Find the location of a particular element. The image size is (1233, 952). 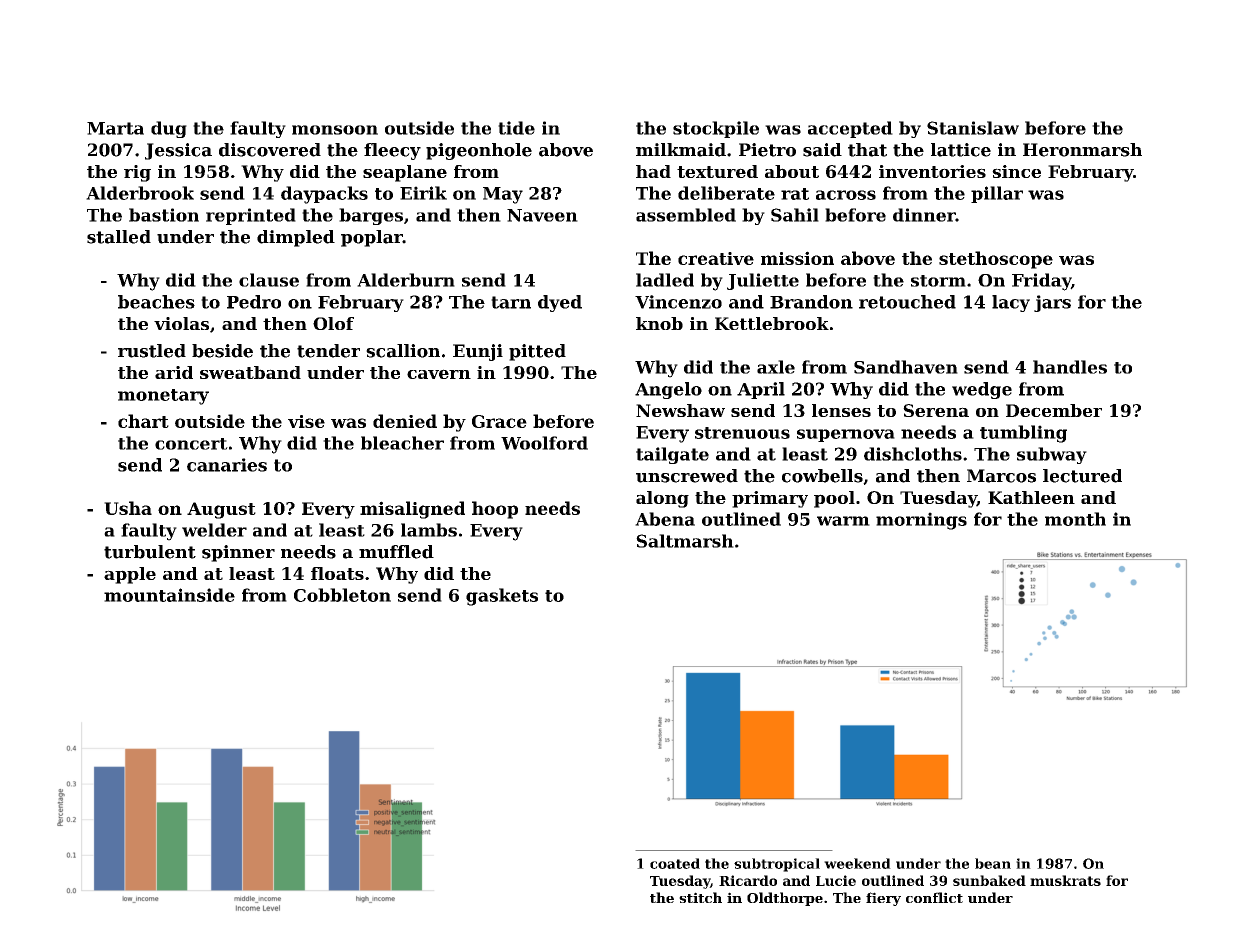

Stanislaw is located at coordinates (973, 128).
